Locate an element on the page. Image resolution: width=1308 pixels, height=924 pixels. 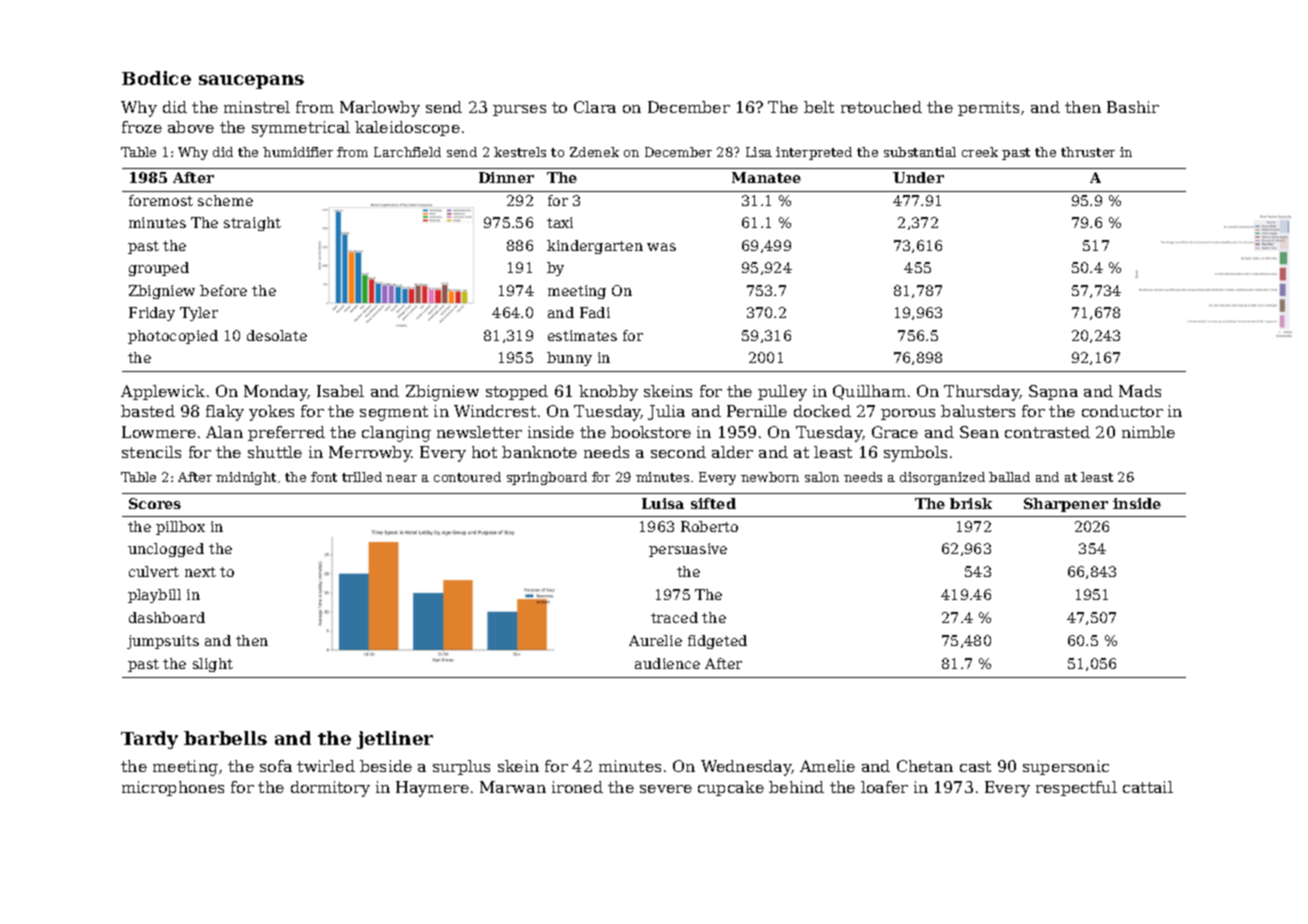
brisk is located at coordinates (971, 503).
